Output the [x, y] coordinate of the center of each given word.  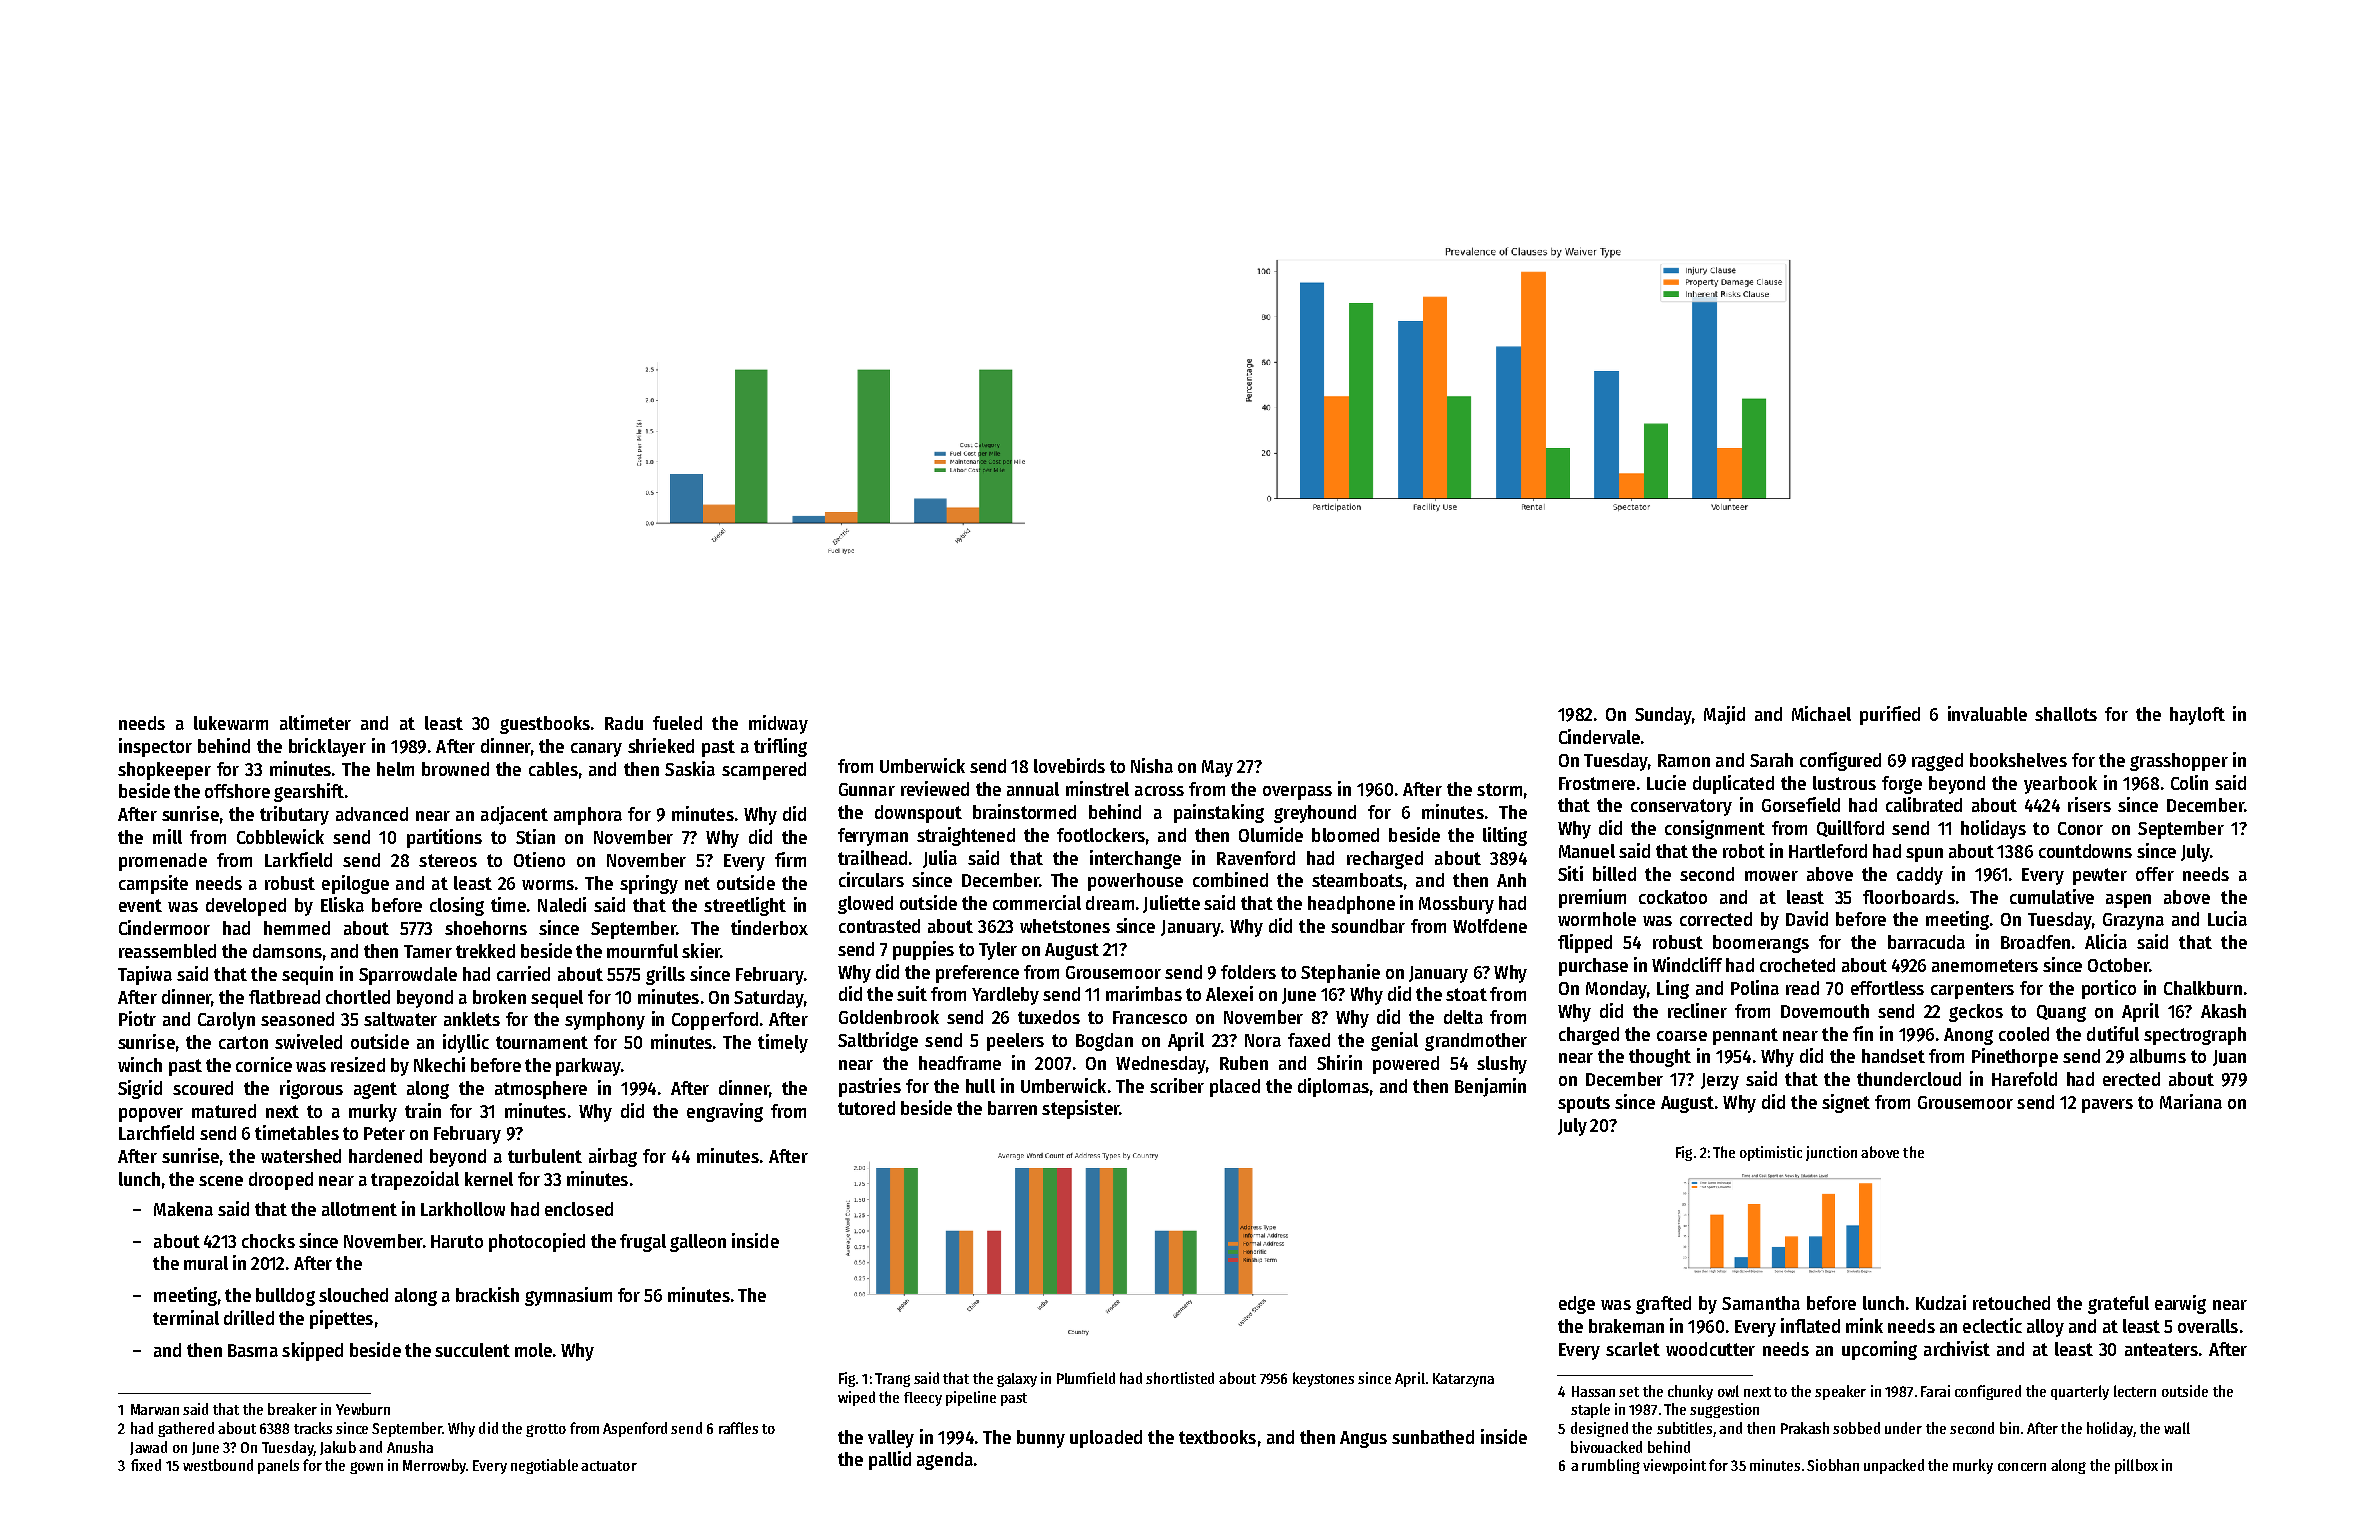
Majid [1724, 715]
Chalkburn [2203, 988]
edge [1577, 1305]
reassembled [167, 951]
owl [1728, 1391]
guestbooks [545, 725]
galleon [698, 1243]
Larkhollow [463, 1209]
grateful [2118, 1305]
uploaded [1106, 1439]
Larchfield [156, 1132]
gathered [186, 1429]
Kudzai [1941, 1302]
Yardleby [1005, 996]
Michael [1821, 713]
